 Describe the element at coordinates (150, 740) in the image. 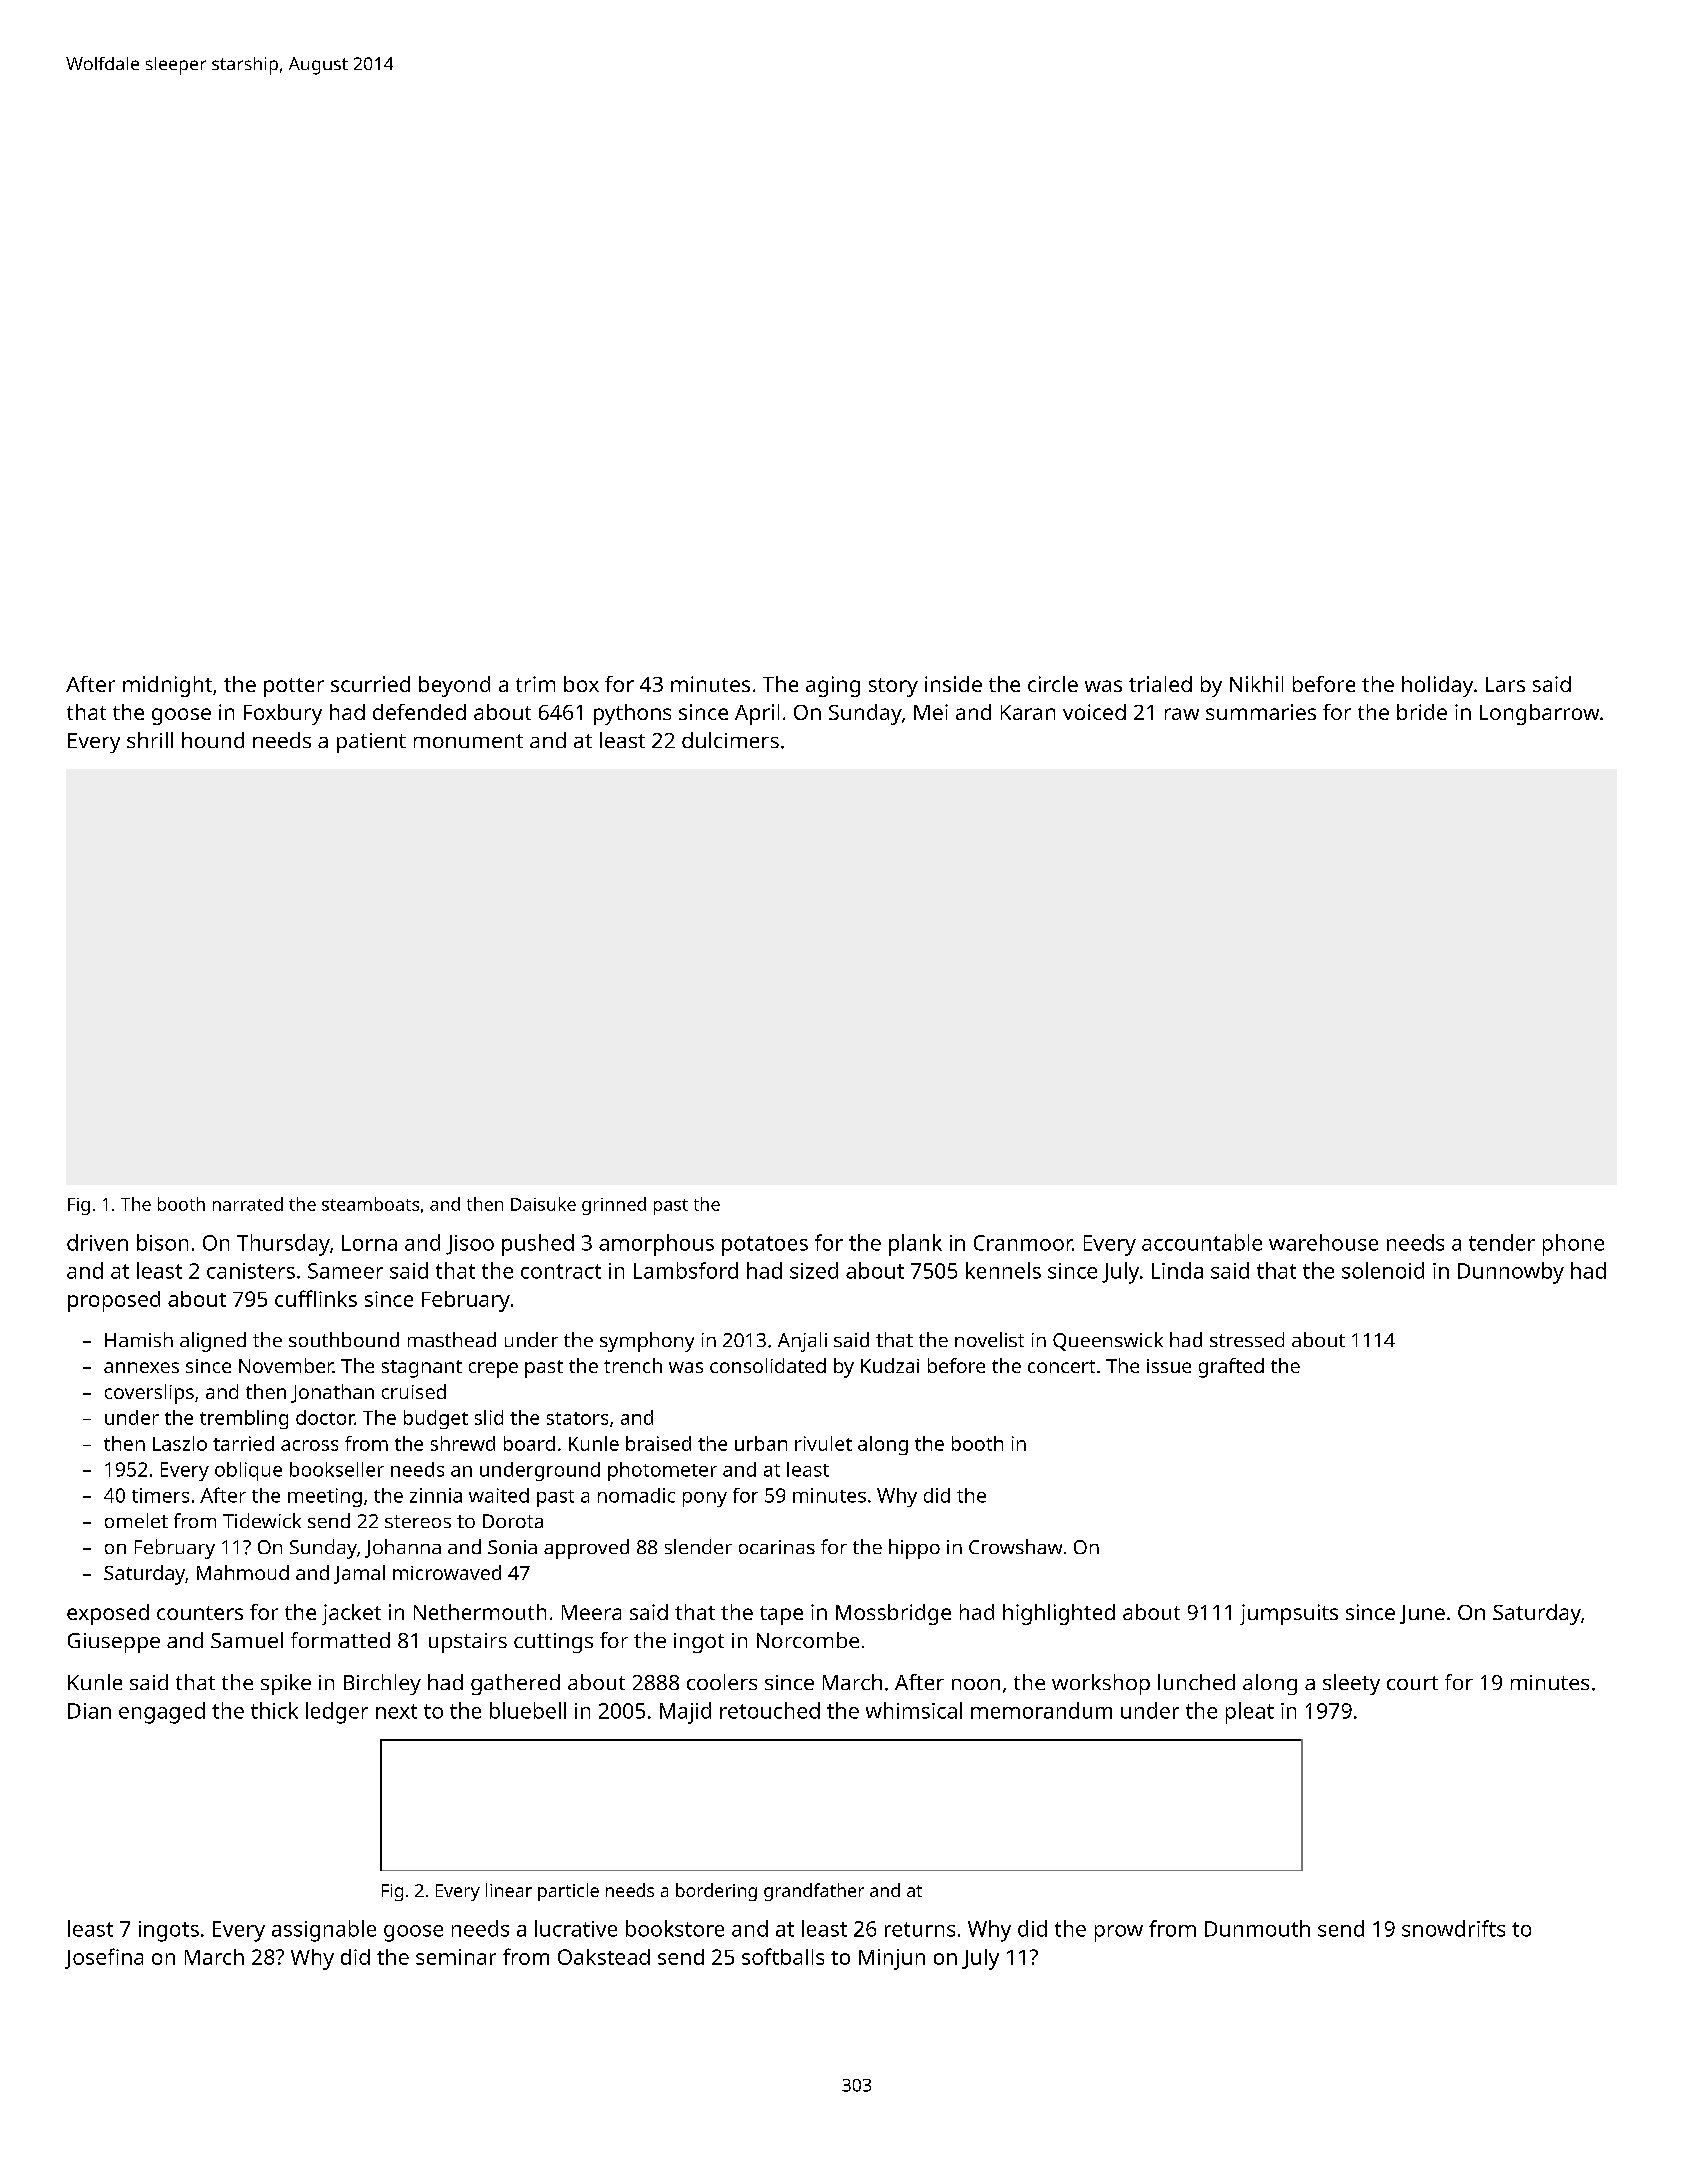

I see `shrill` at that location.
